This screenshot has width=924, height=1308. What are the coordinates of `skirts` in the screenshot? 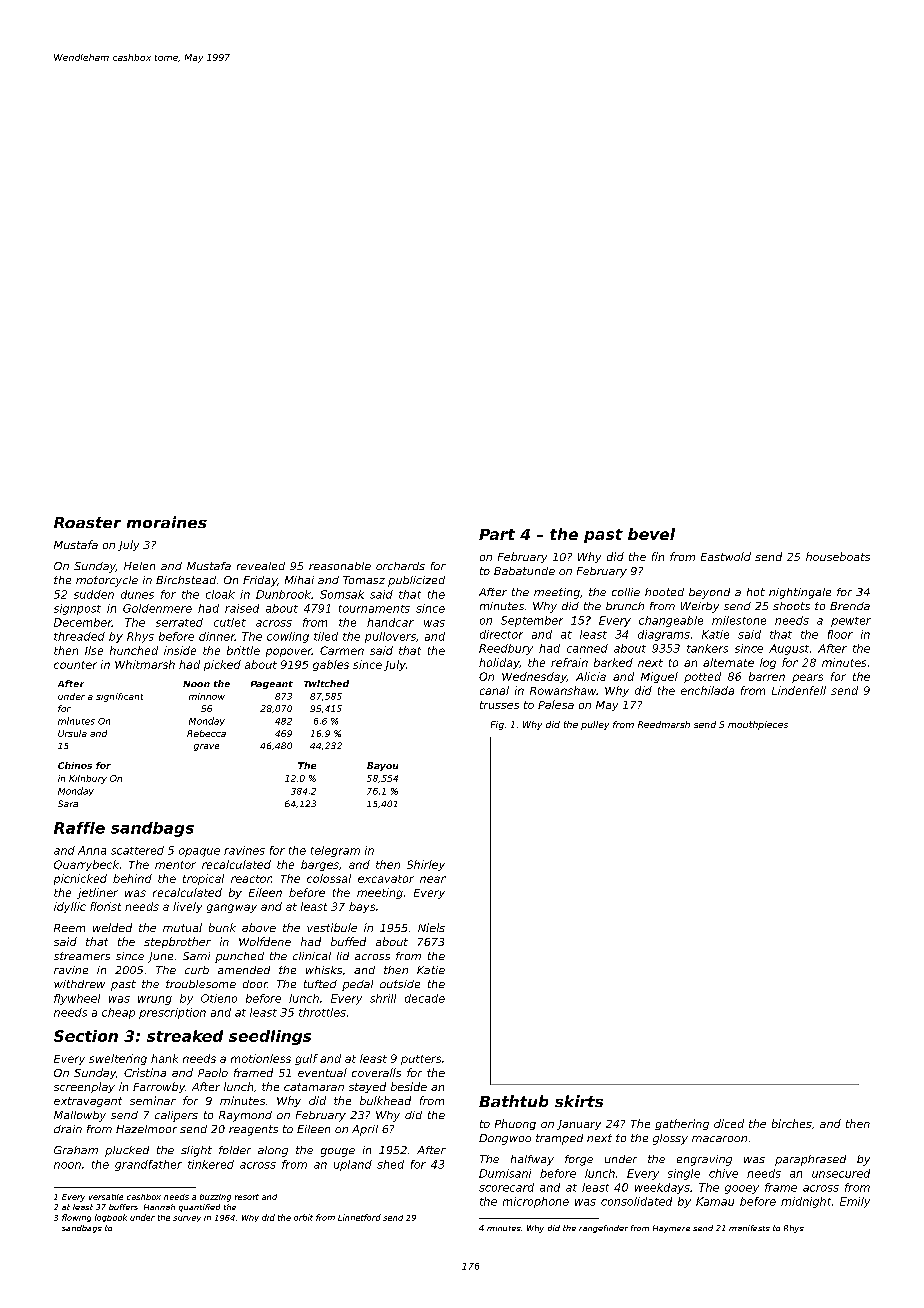 It's located at (579, 1101).
